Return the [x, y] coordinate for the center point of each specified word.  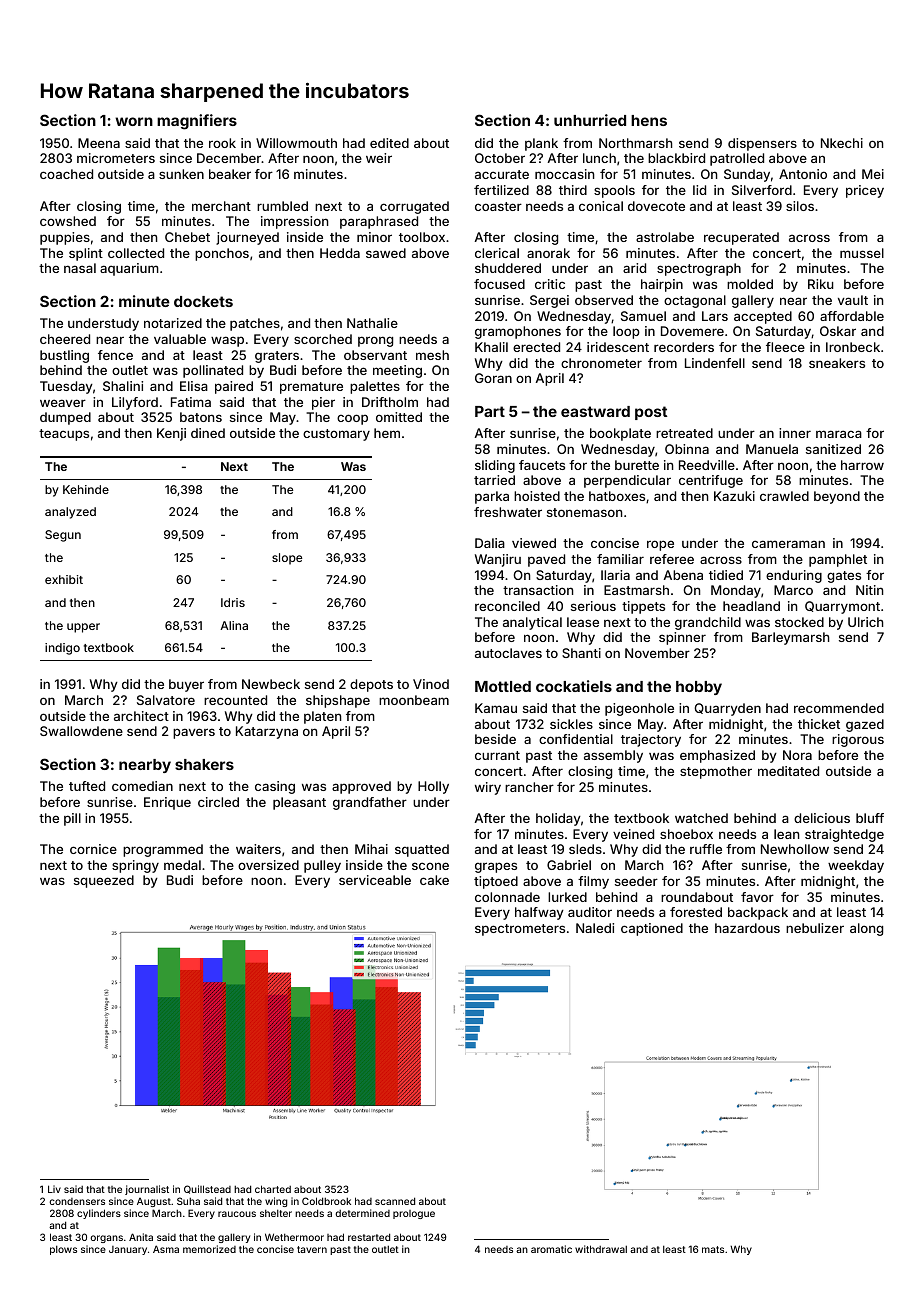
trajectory [651, 740]
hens [649, 120]
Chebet [187, 237]
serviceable [375, 880]
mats [713, 1249]
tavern [312, 1249]
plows [63, 1250]
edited [389, 143]
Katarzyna [267, 732]
